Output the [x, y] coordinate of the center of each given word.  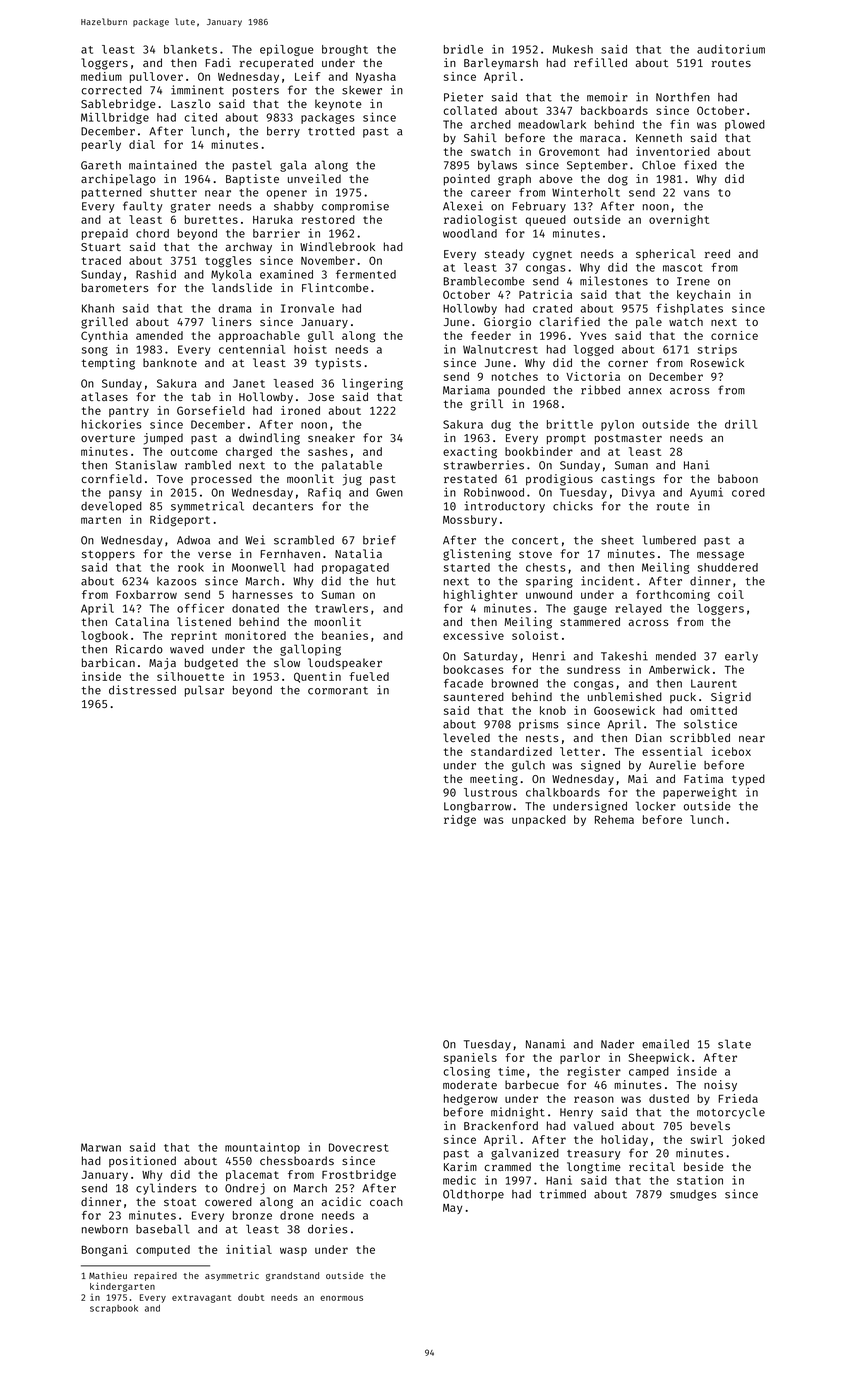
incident [607, 581]
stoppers [108, 555]
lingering [372, 384]
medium [101, 76]
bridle [463, 49]
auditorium [731, 49]
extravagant [201, 1299]
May [452, 1209]
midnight [518, 1113]
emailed [665, 1044]
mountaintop [262, 1148]
